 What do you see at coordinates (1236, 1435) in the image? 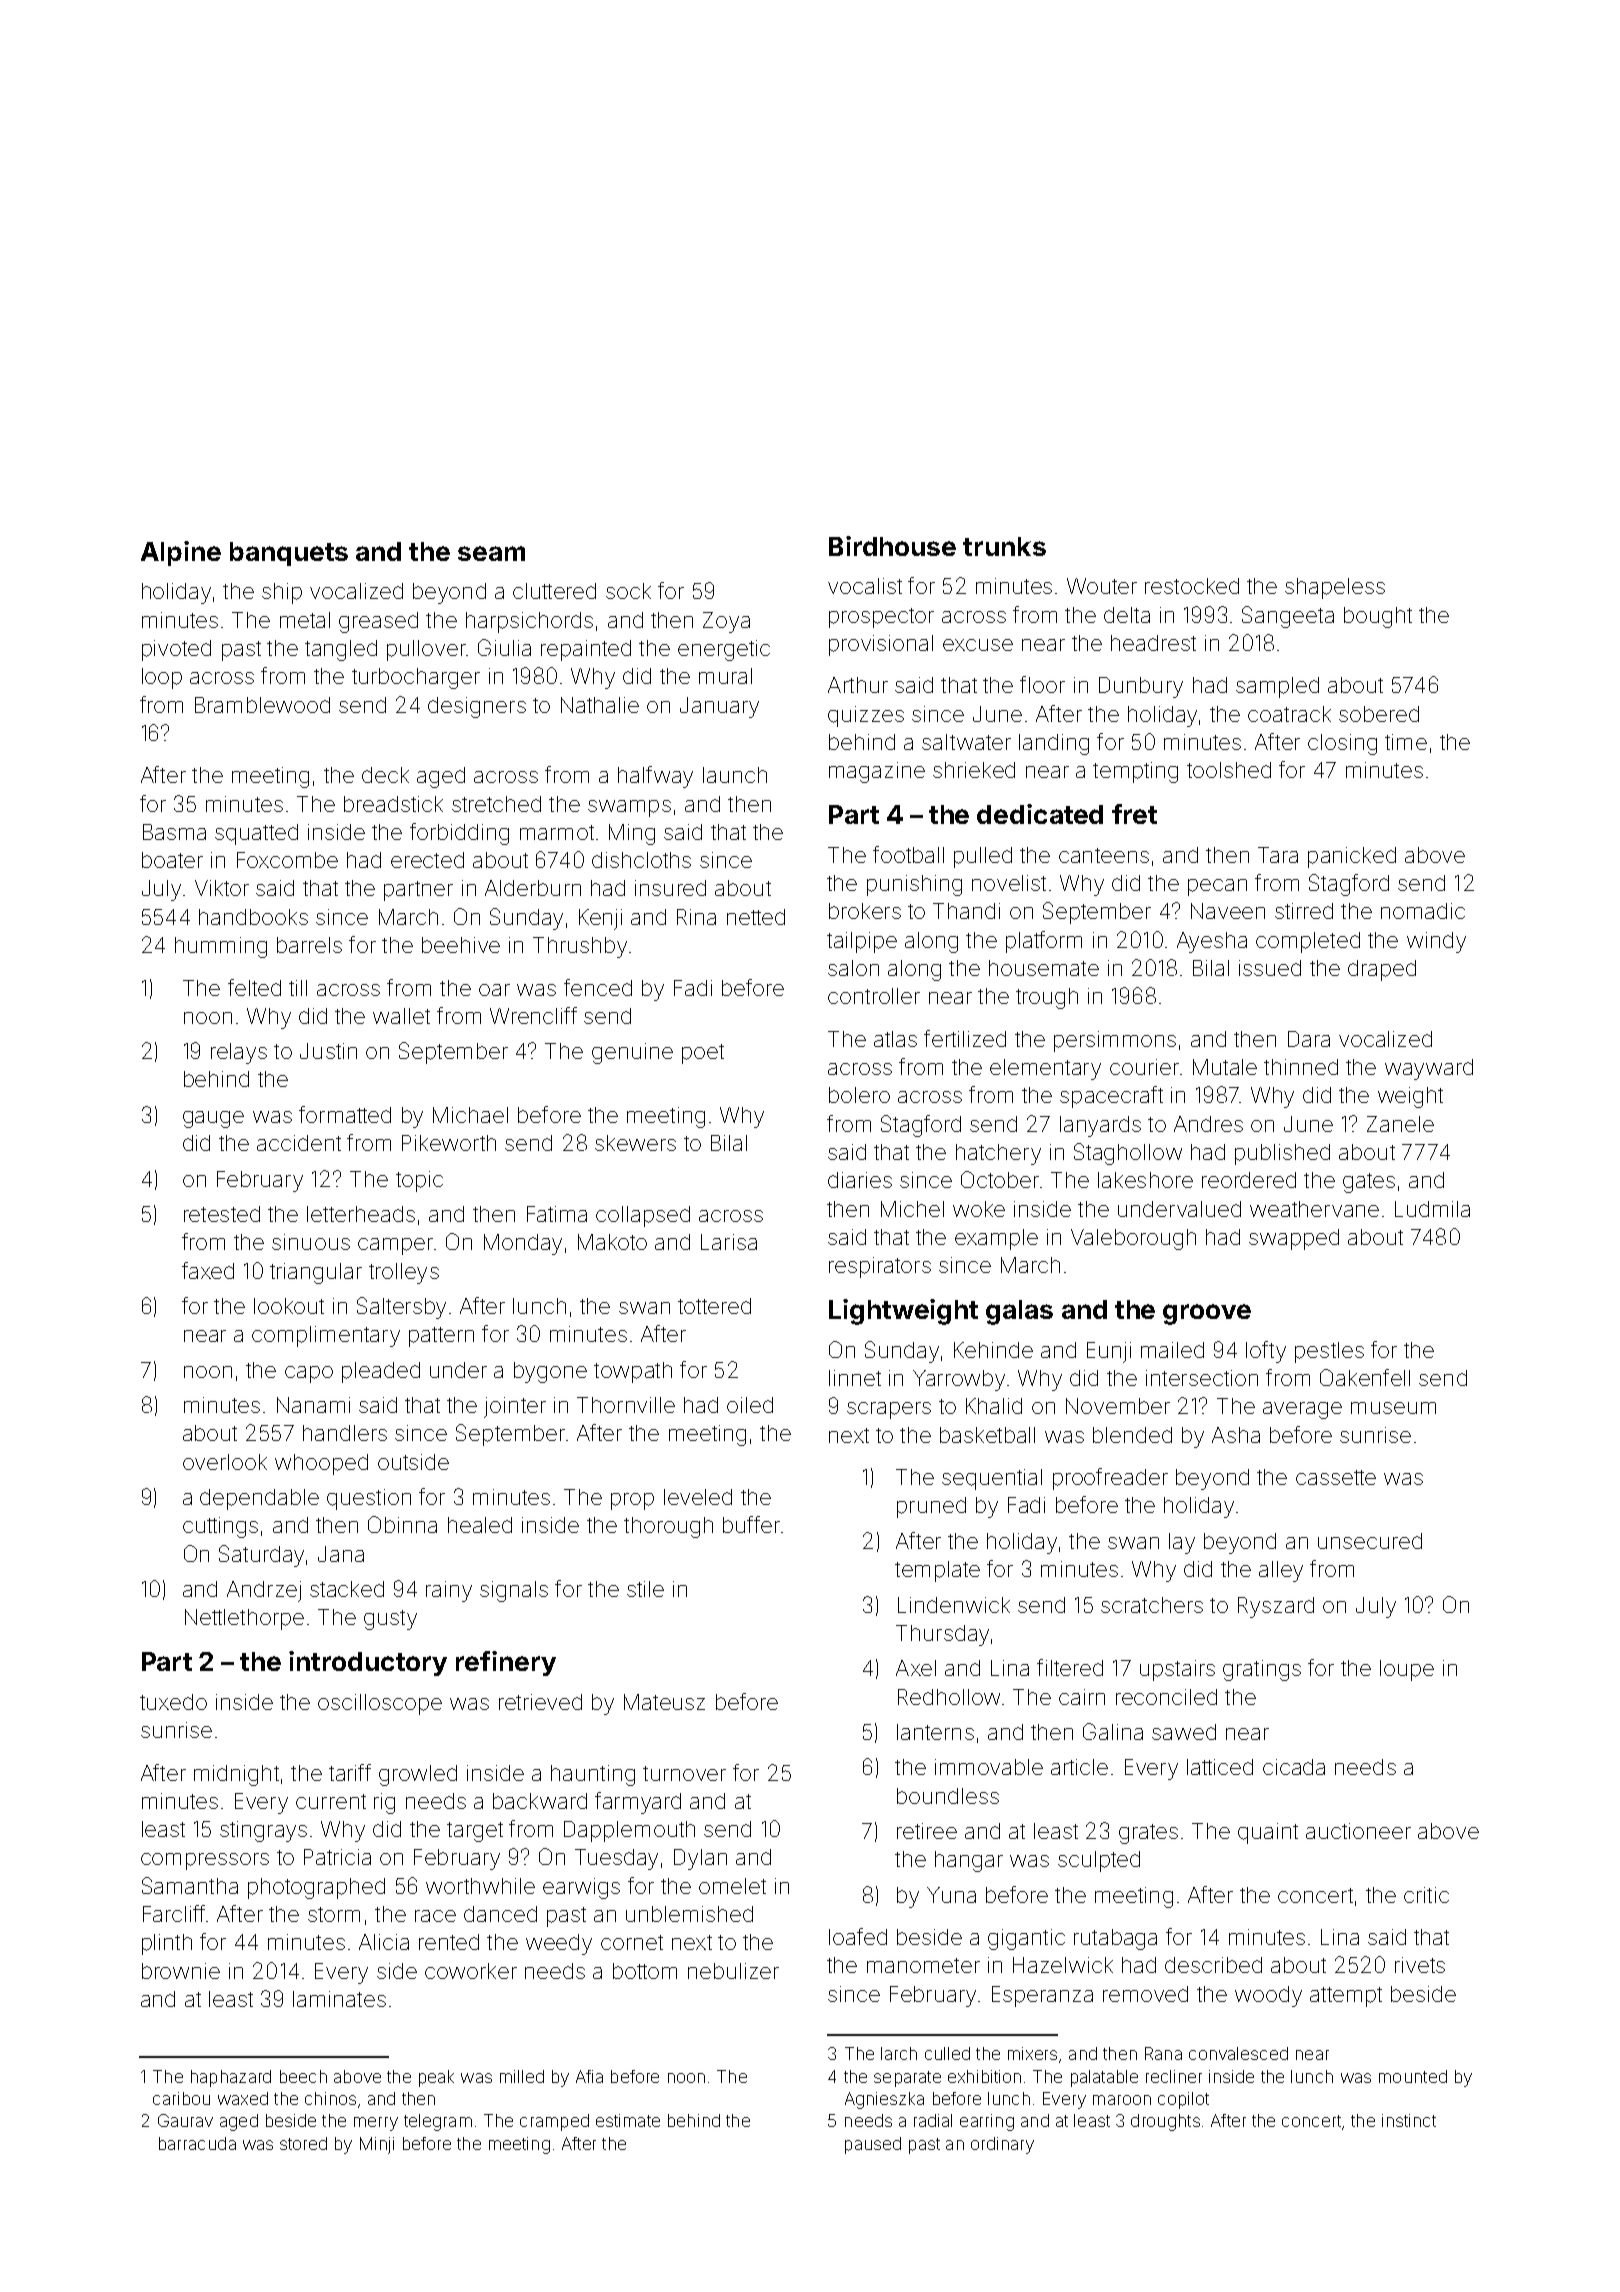
I see `Asha` at bounding box center [1236, 1435].
